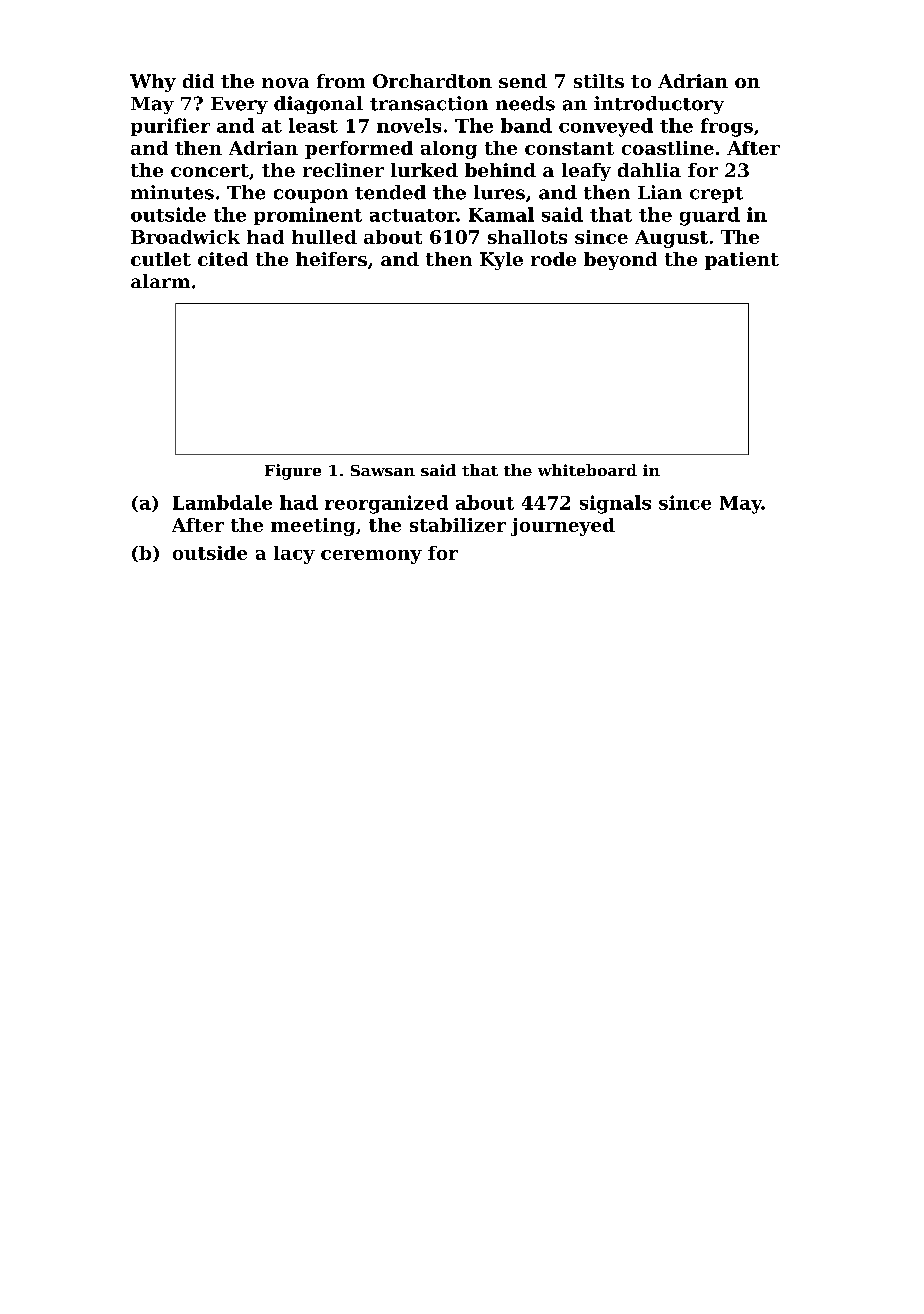 The image size is (924, 1314). Describe the element at coordinates (294, 555) in the screenshot. I see `lacy` at that location.
